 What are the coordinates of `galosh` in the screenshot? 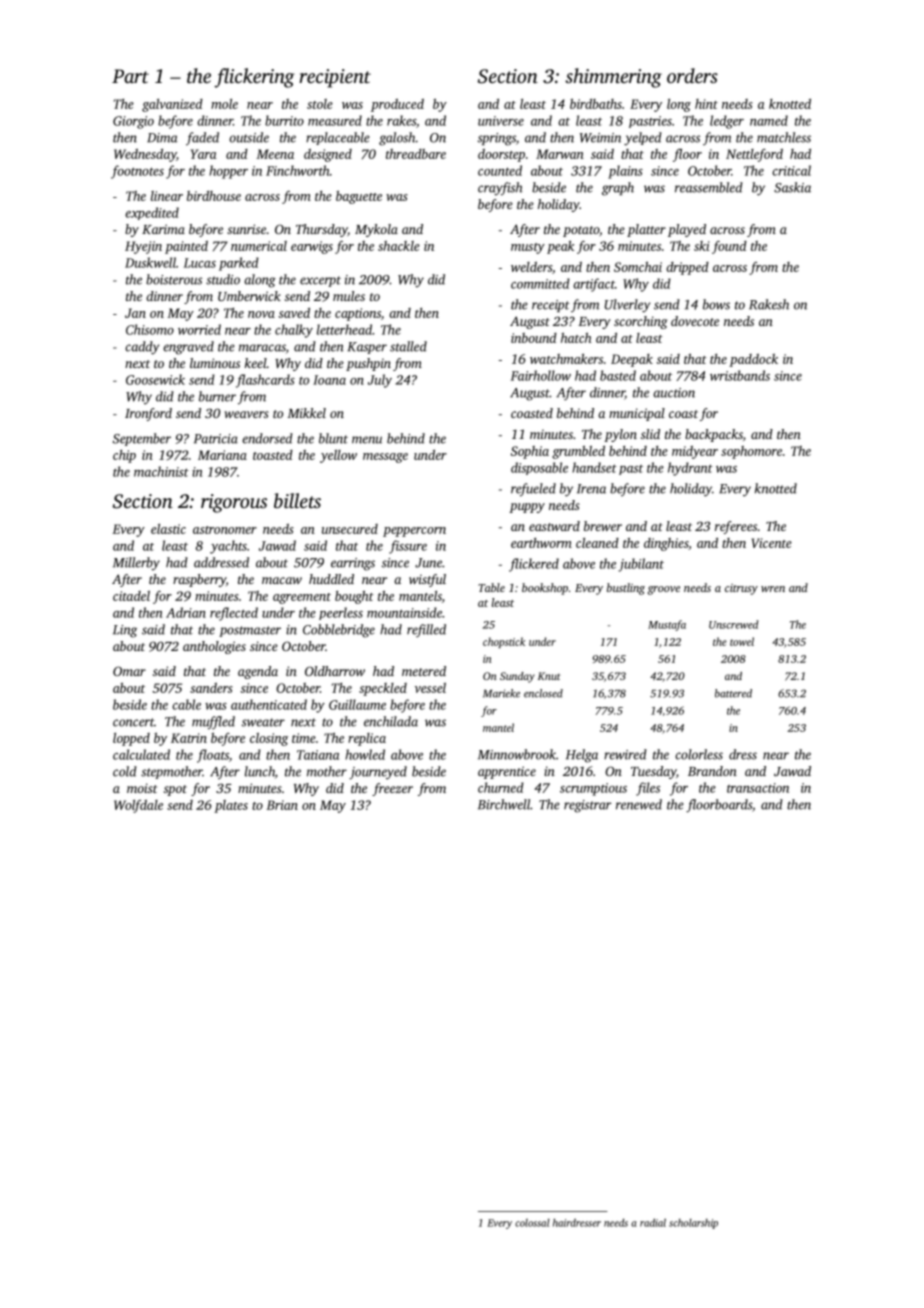 It's located at (397, 139).
